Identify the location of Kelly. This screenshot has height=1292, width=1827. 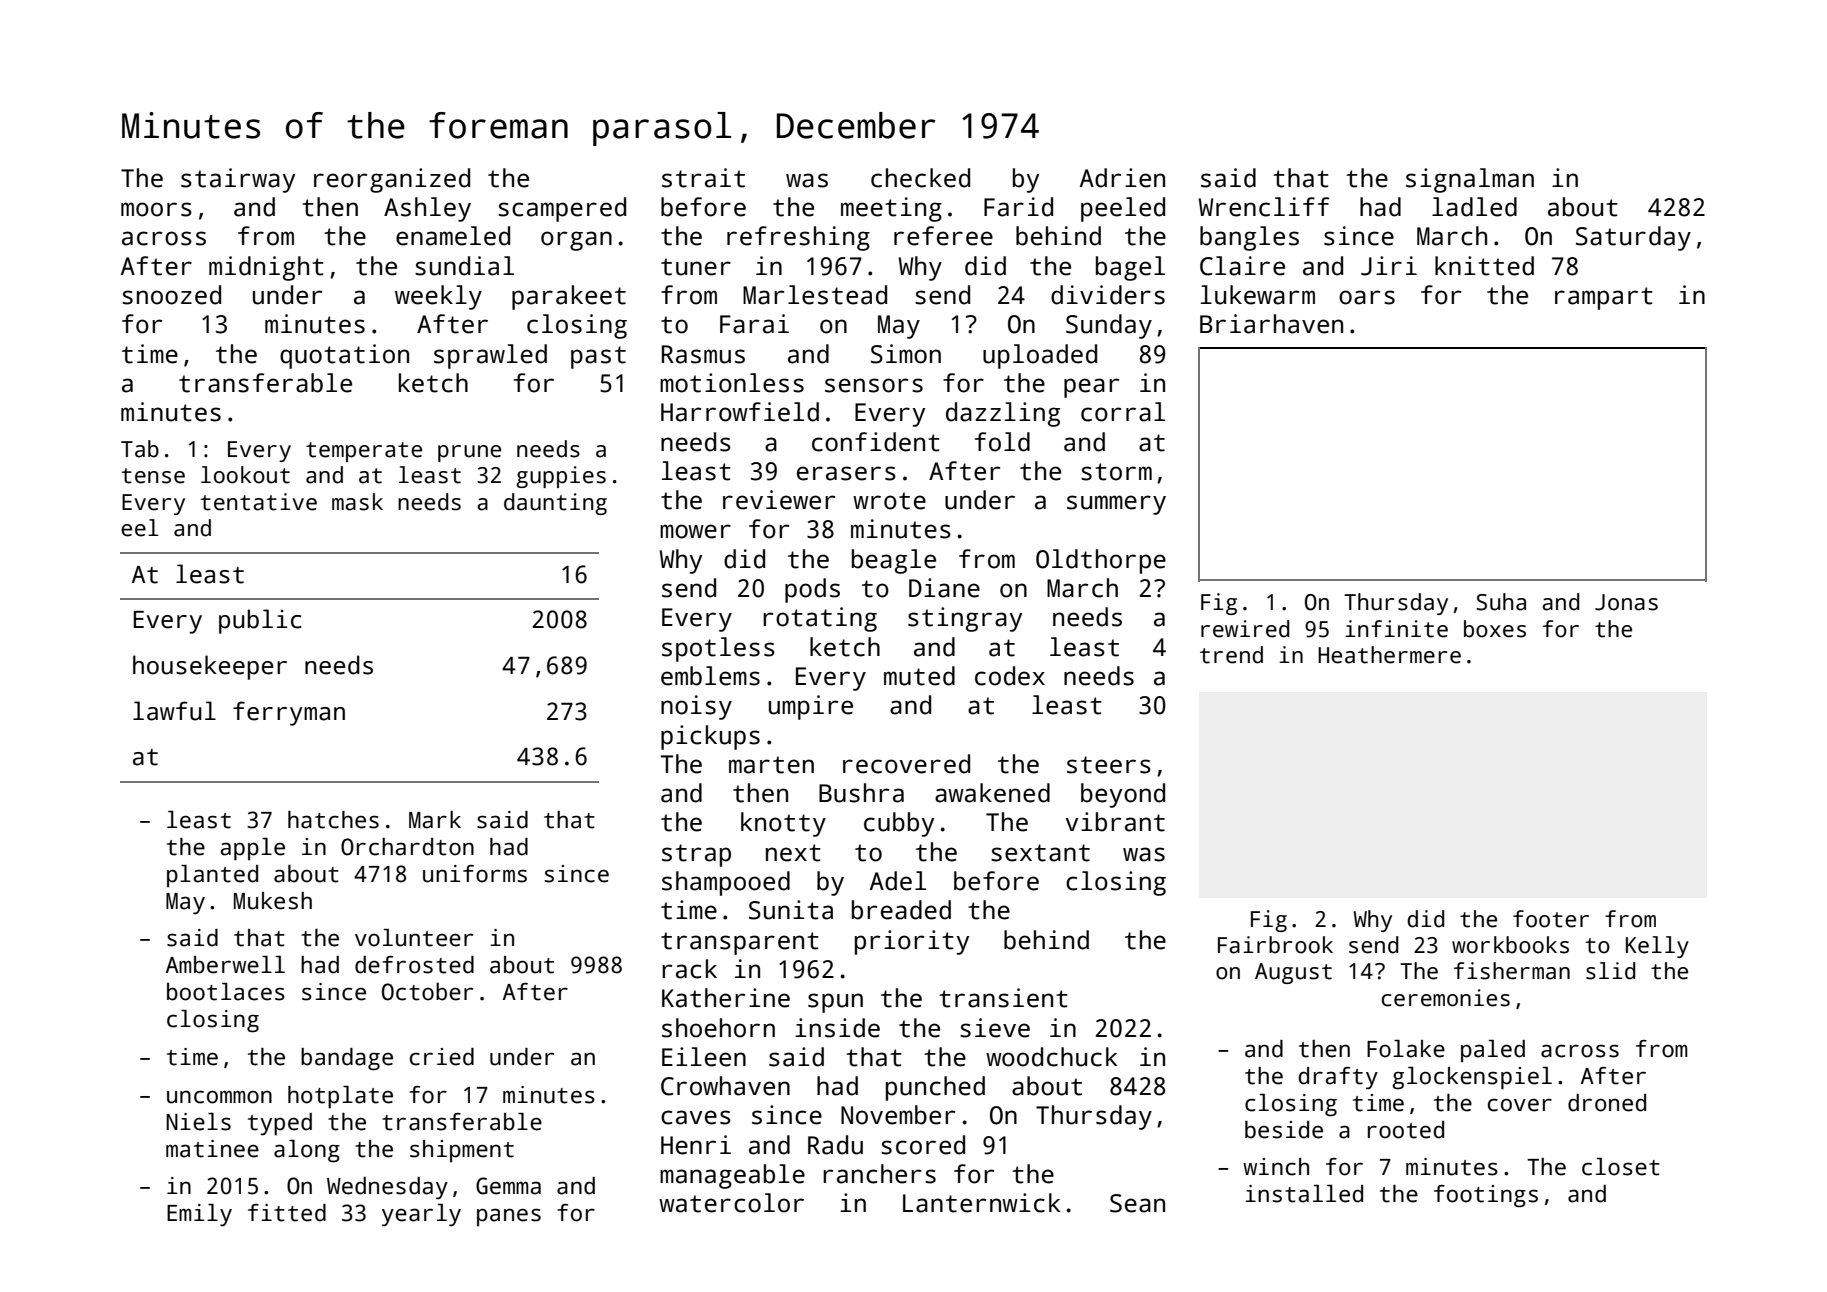
(1657, 947).
